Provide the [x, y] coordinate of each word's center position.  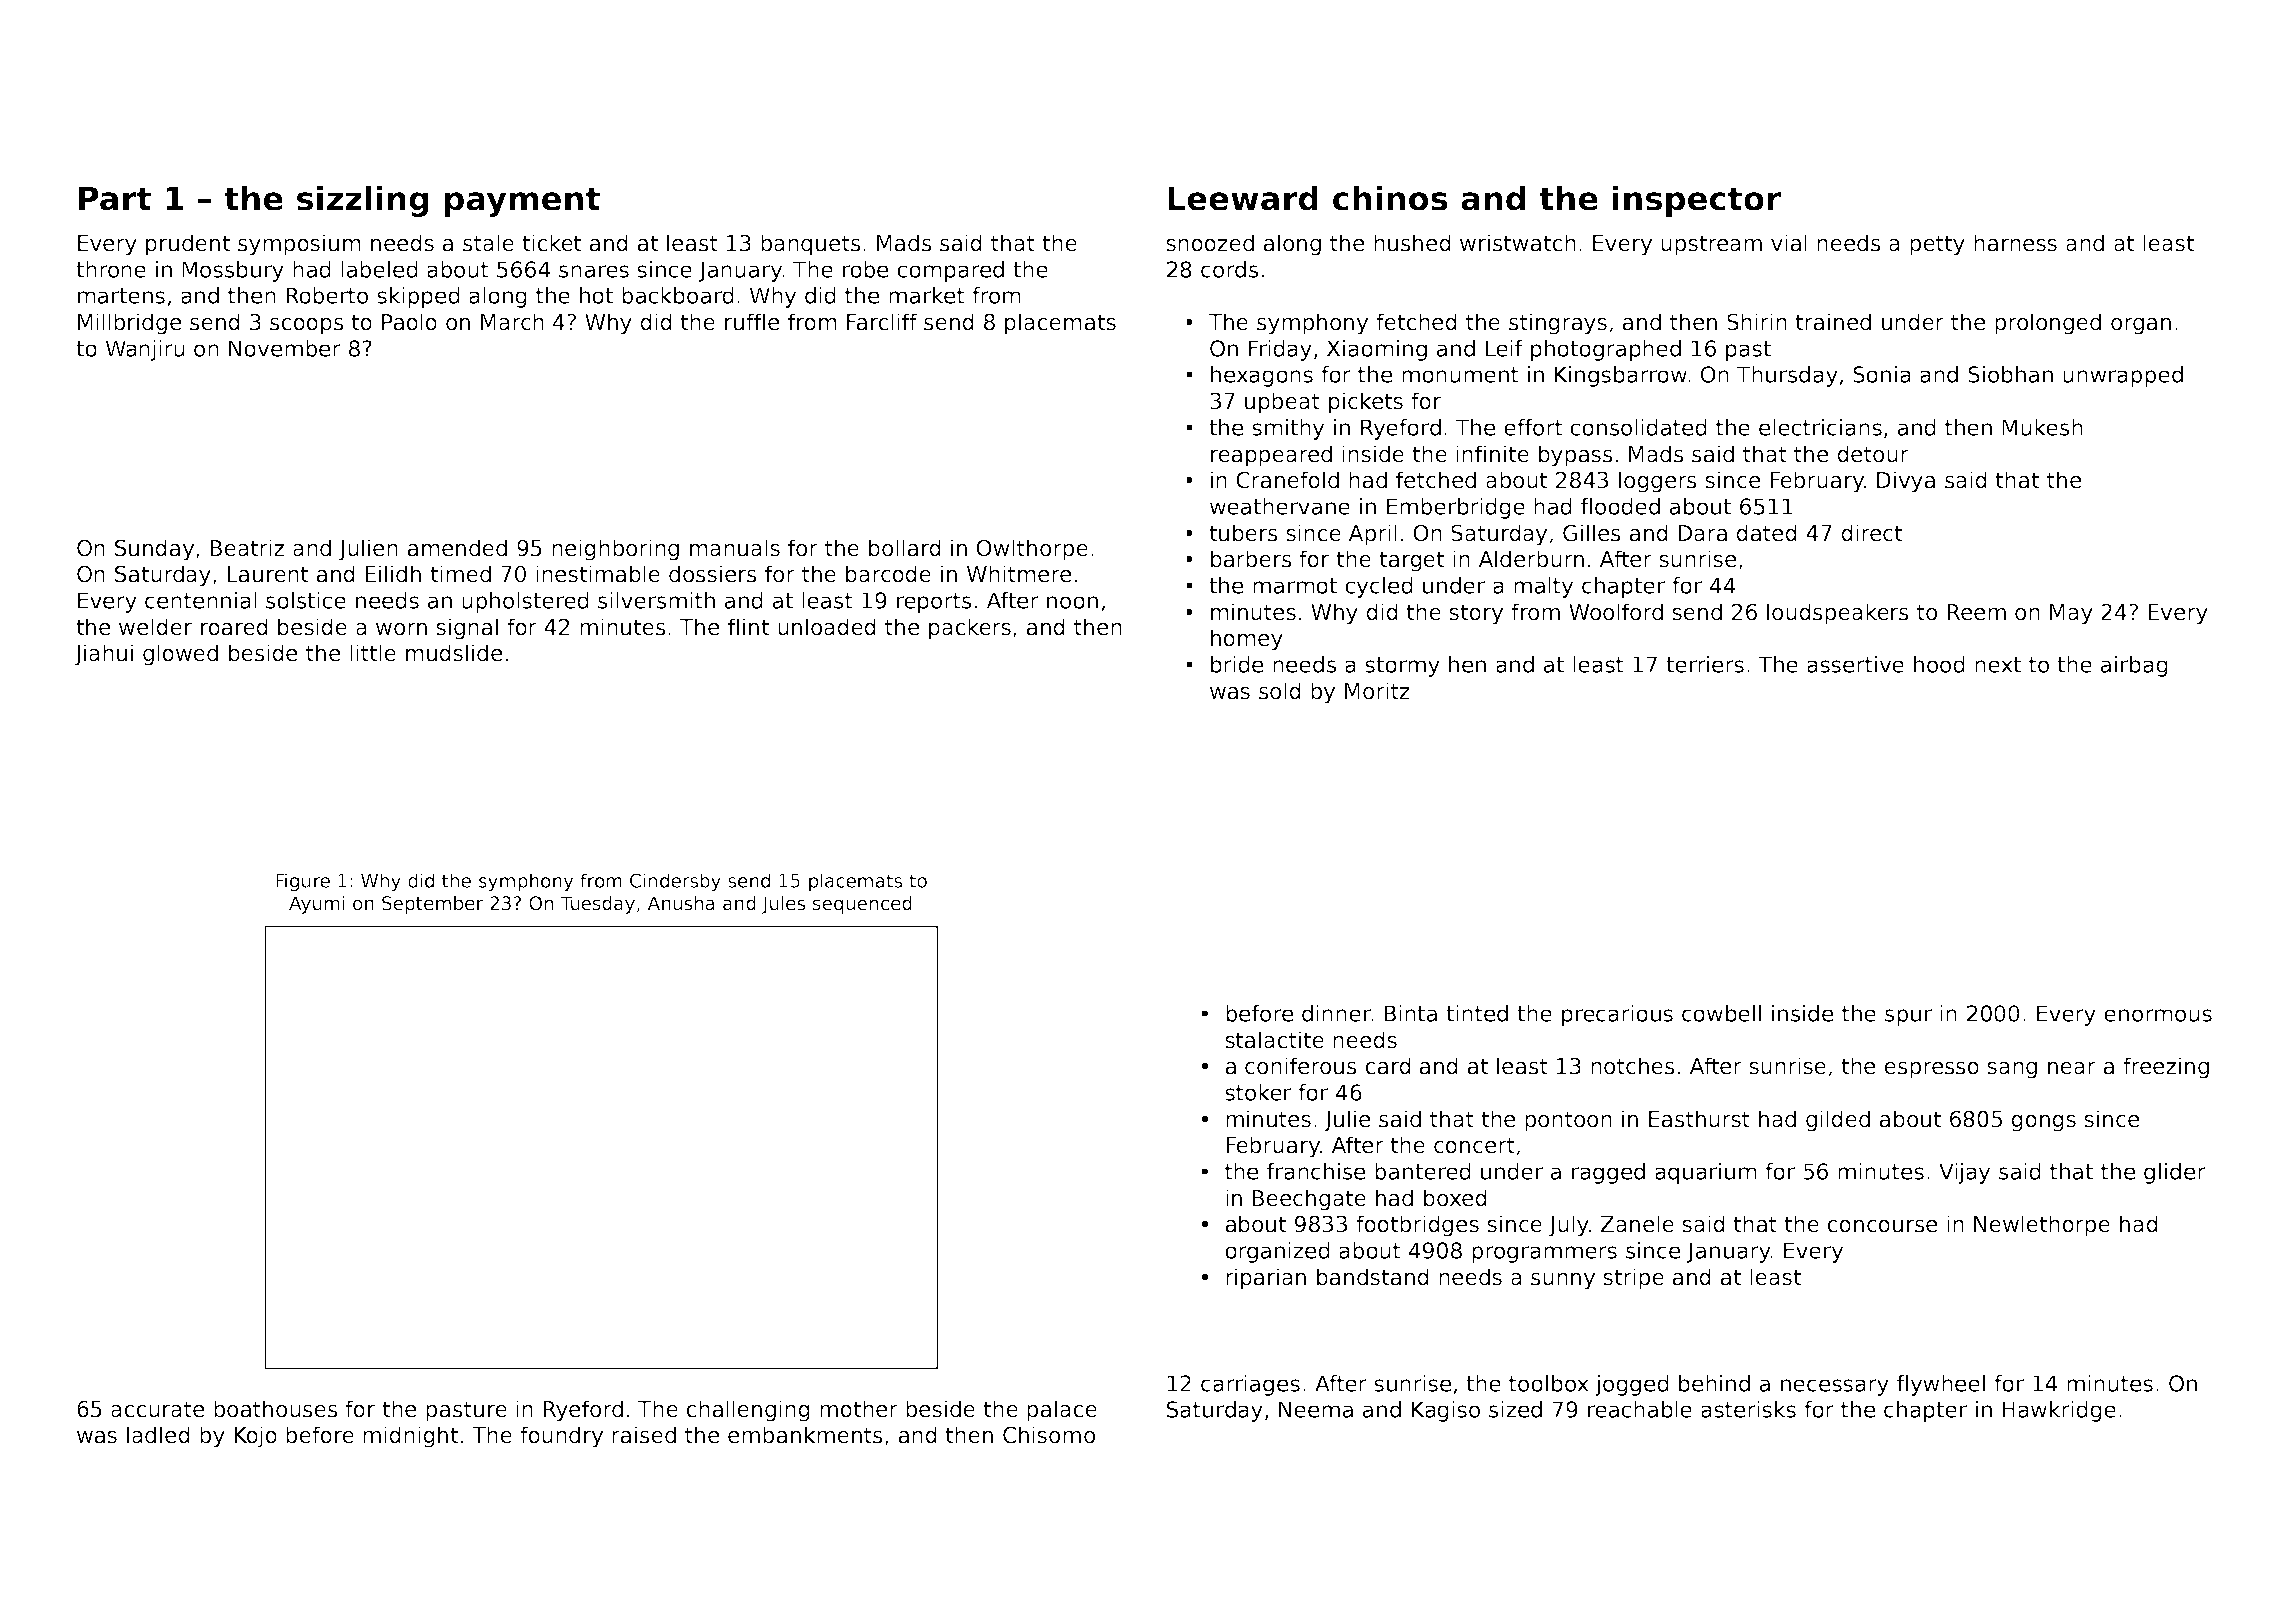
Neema [1316, 1409]
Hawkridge [2059, 1411]
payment [522, 202]
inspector [1697, 201]
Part [115, 198]
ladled [158, 1435]
